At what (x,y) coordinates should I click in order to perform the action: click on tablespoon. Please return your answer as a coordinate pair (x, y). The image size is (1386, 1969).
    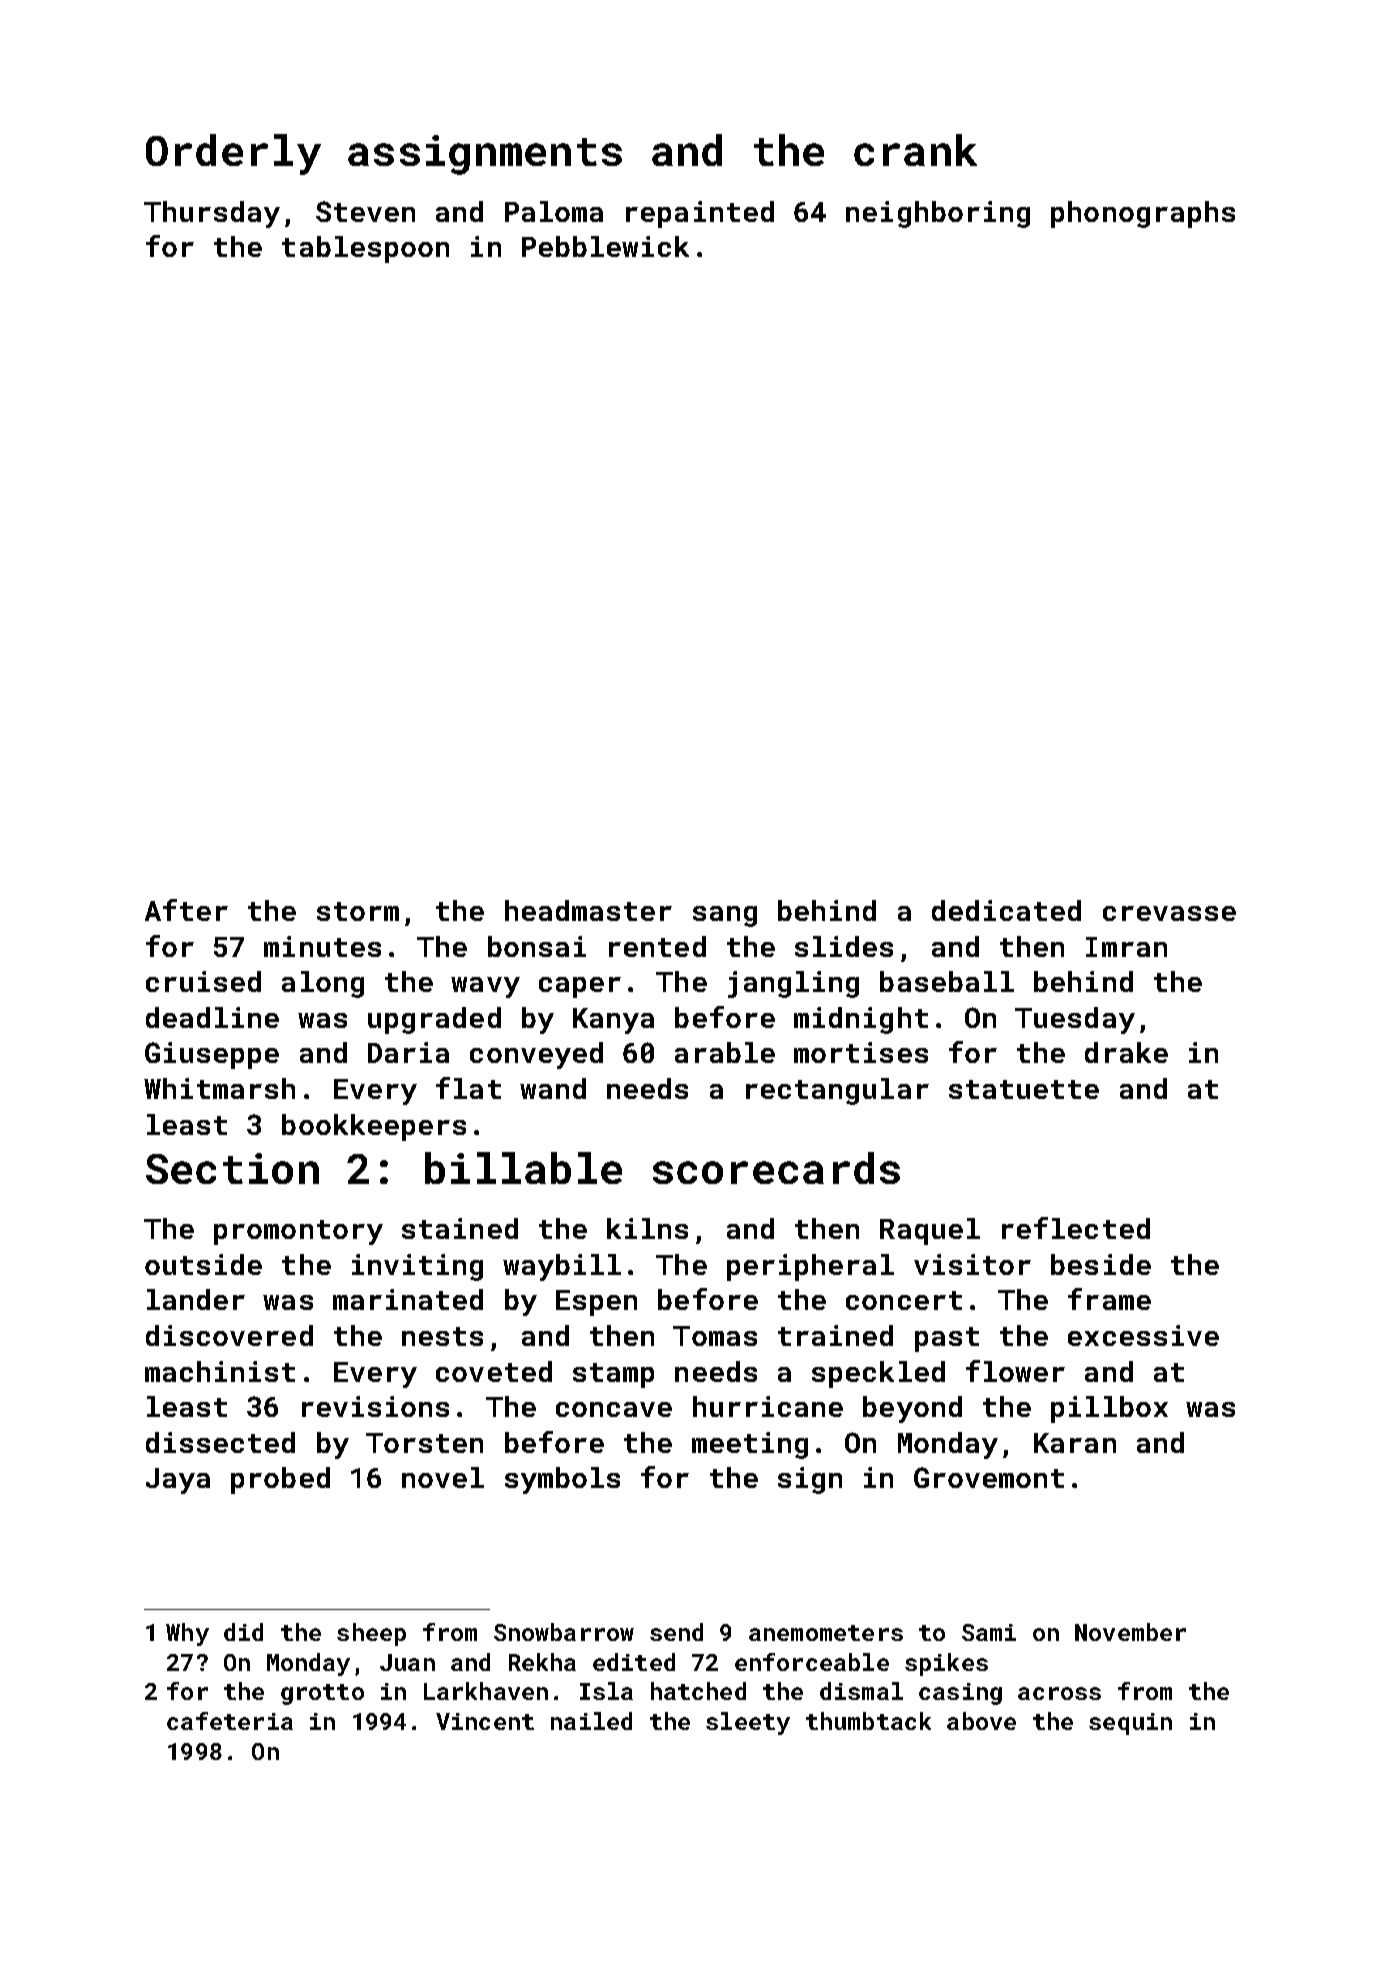
    Looking at the image, I should click on (365, 249).
